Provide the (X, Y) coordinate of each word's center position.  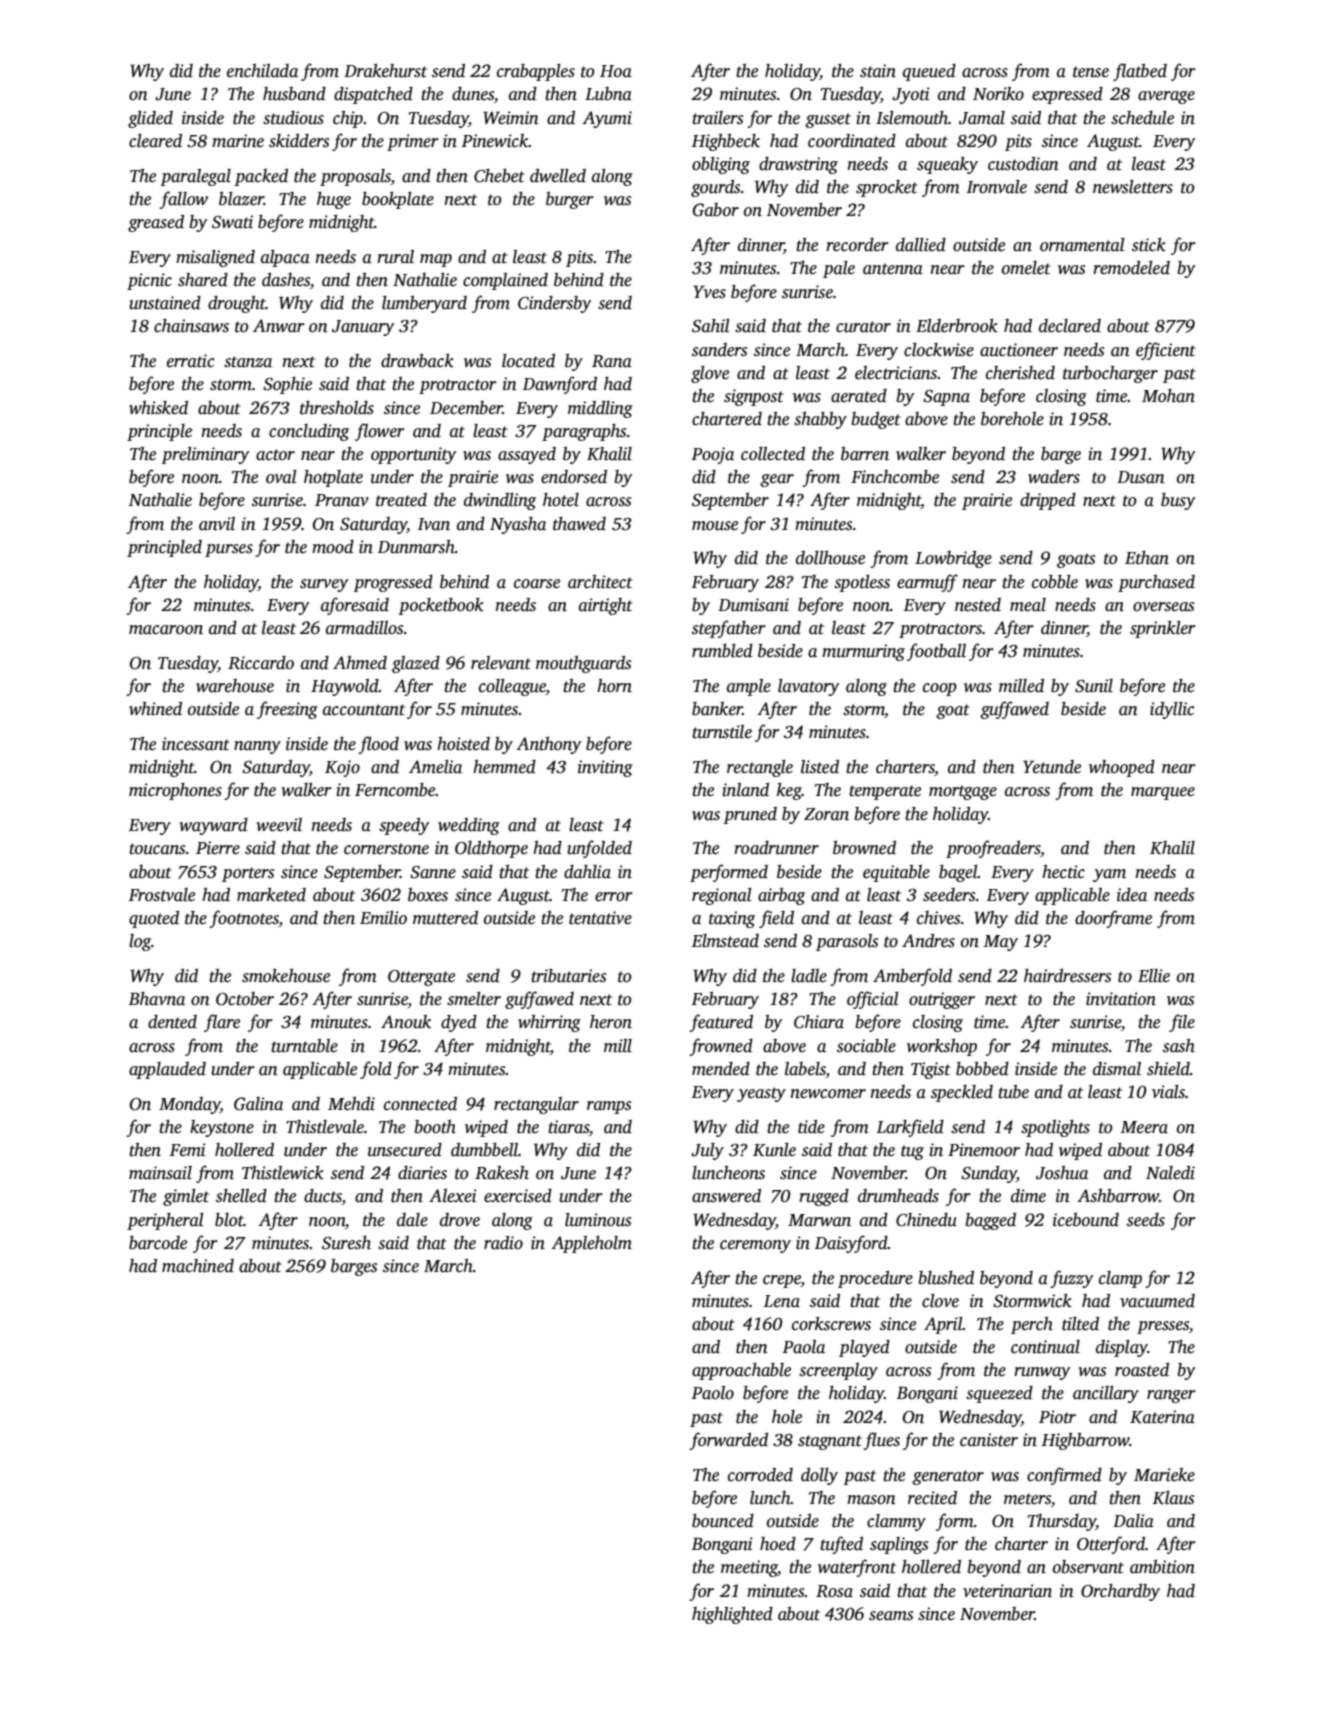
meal (1028, 605)
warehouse (235, 686)
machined (198, 1266)
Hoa (616, 71)
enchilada (262, 71)
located (528, 361)
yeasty (761, 1094)
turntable (304, 1046)
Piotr (1057, 1417)
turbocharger (1110, 374)
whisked (158, 408)
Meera (1144, 1127)
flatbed (1140, 72)
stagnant (830, 1442)
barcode (158, 1243)
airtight (606, 606)
